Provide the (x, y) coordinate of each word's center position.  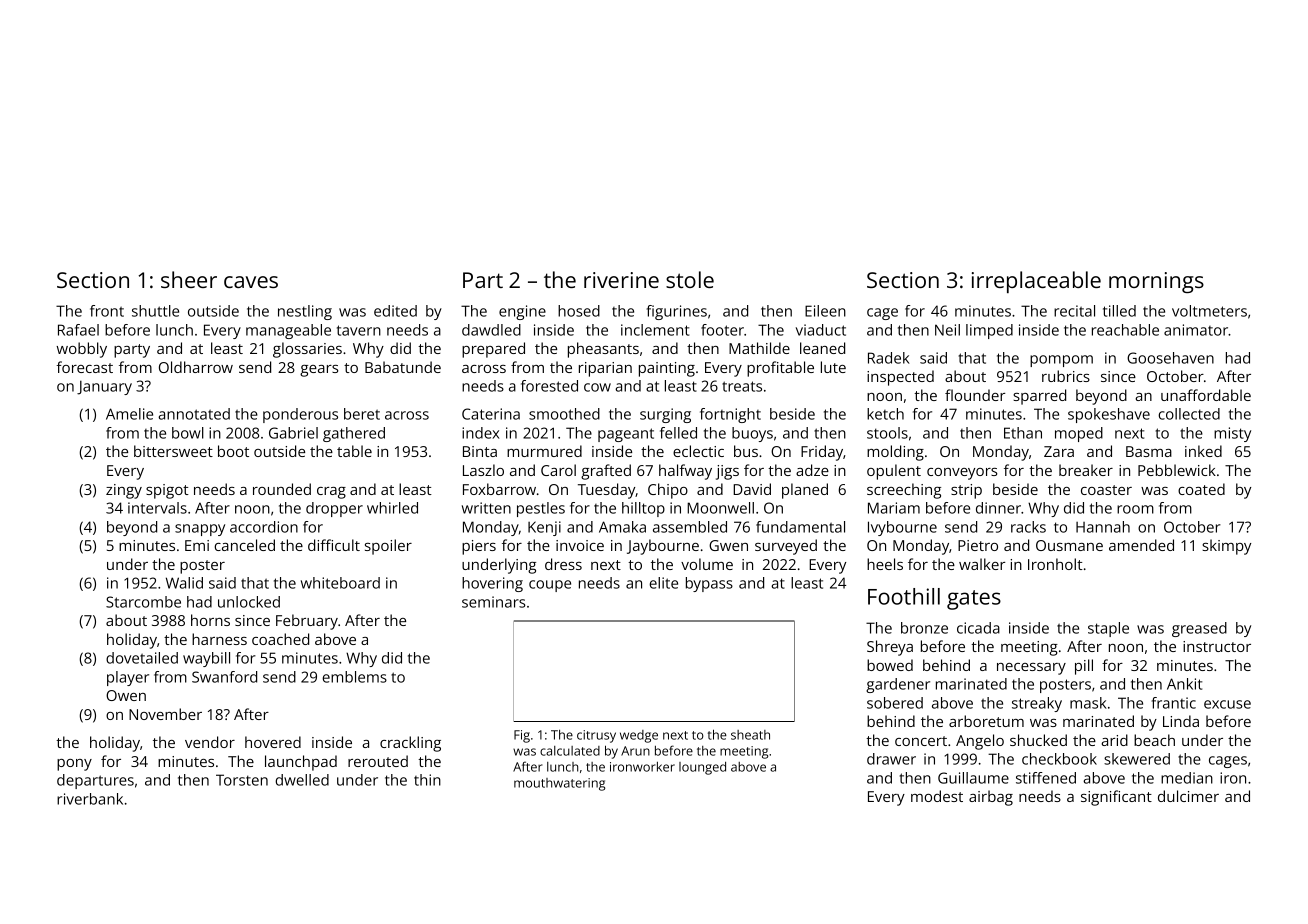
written (486, 508)
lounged (702, 768)
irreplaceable (1036, 282)
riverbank (90, 799)
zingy (124, 491)
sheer (189, 279)
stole (690, 279)
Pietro (978, 545)
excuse (1227, 704)
